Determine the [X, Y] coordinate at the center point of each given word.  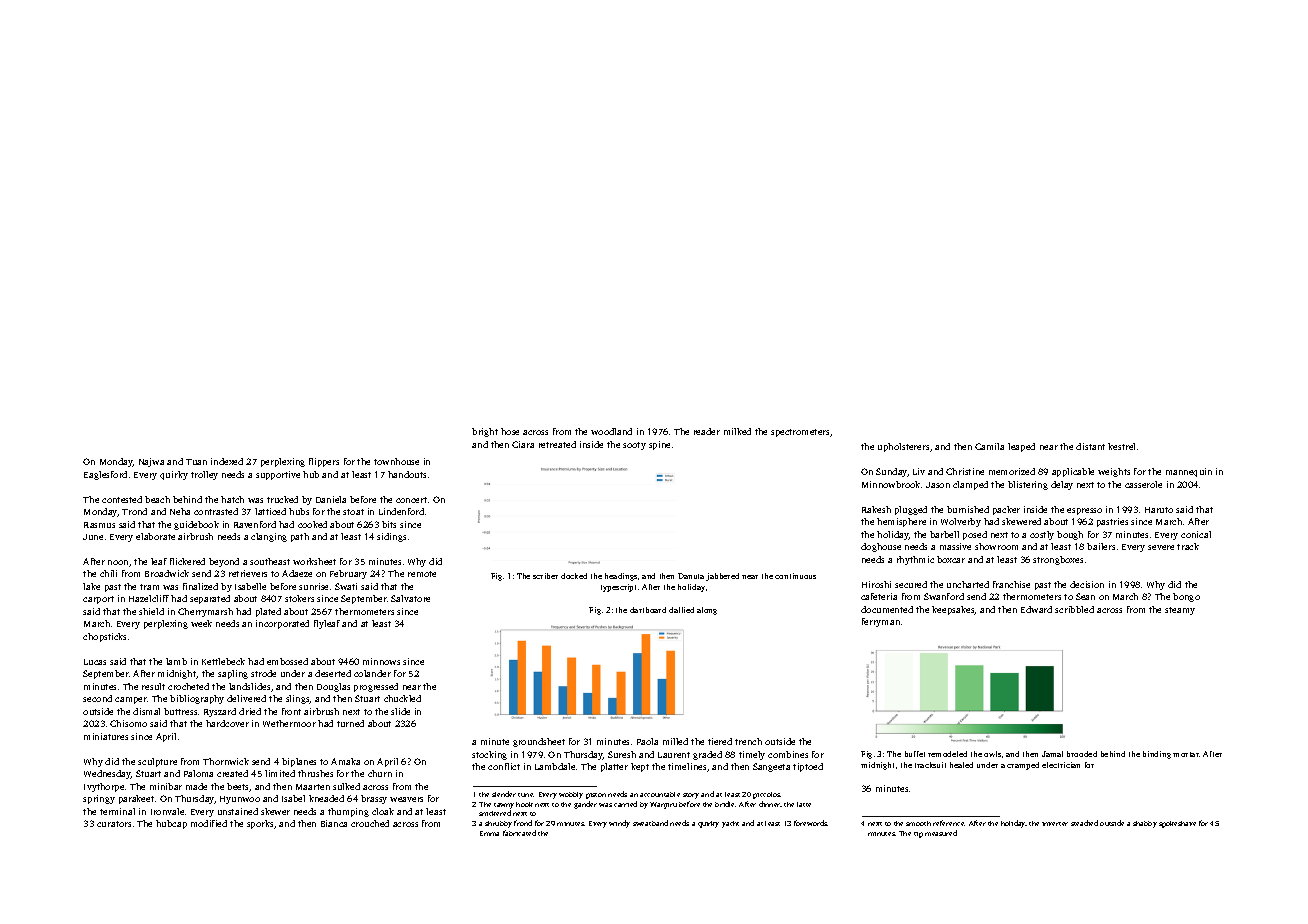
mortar [1186, 754]
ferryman [881, 622]
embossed [287, 661]
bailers [1101, 546]
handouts [407, 474]
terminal [117, 811]
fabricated [519, 833]
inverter [1055, 824]
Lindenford [401, 511]
